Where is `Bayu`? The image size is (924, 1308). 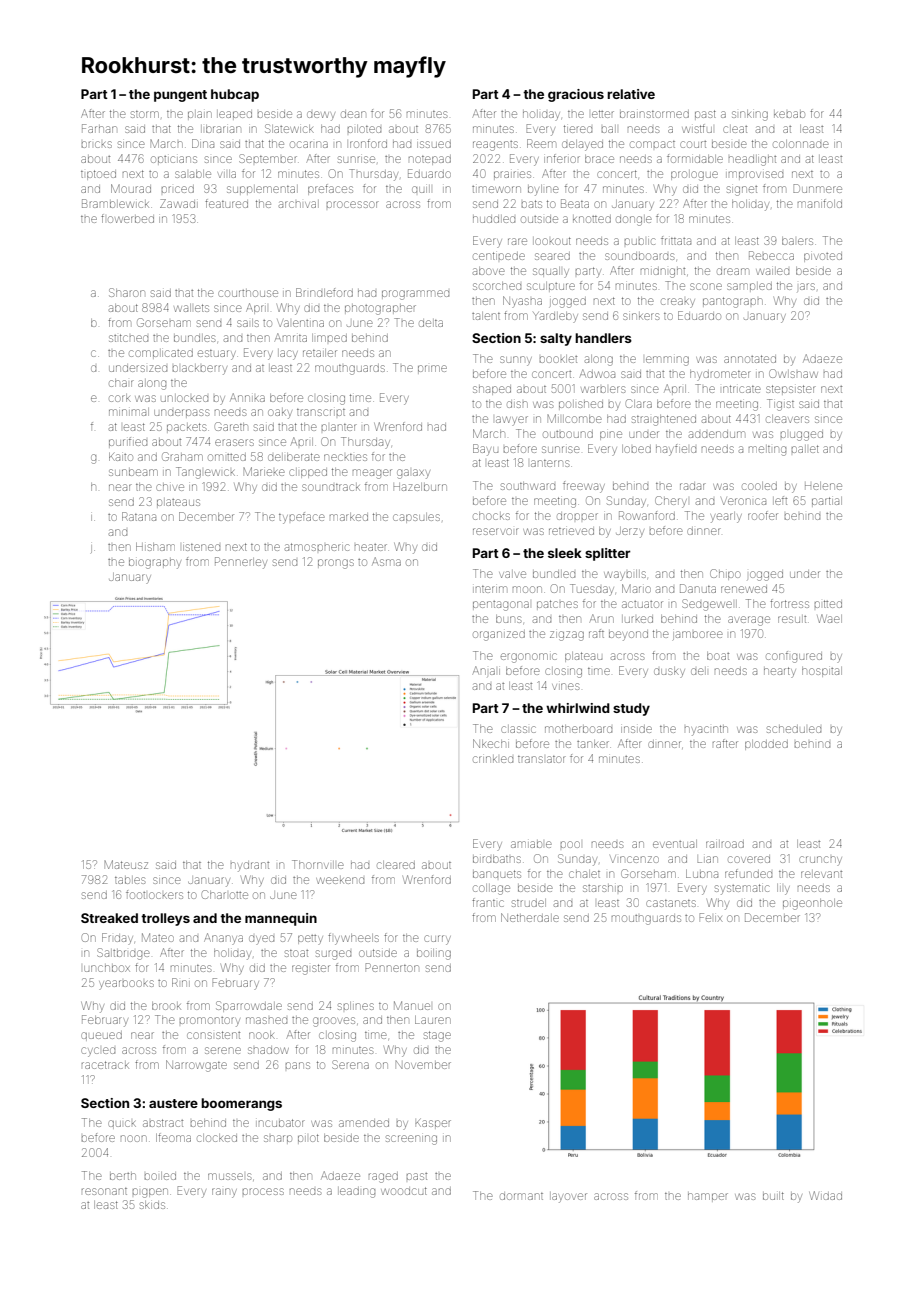 Bayu is located at coordinates (485, 450).
